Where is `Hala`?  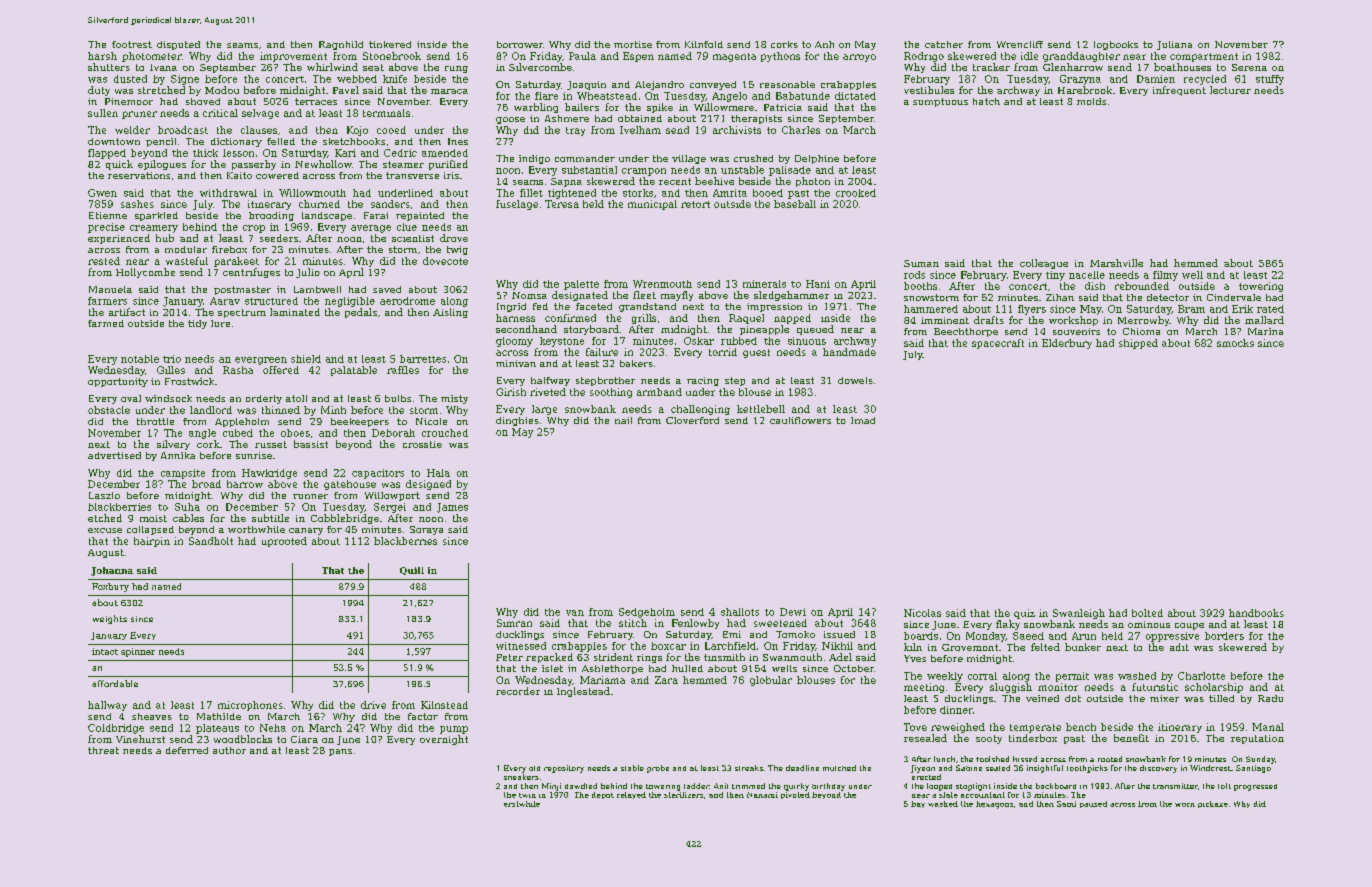
Hala is located at coordinates (438, 473).
